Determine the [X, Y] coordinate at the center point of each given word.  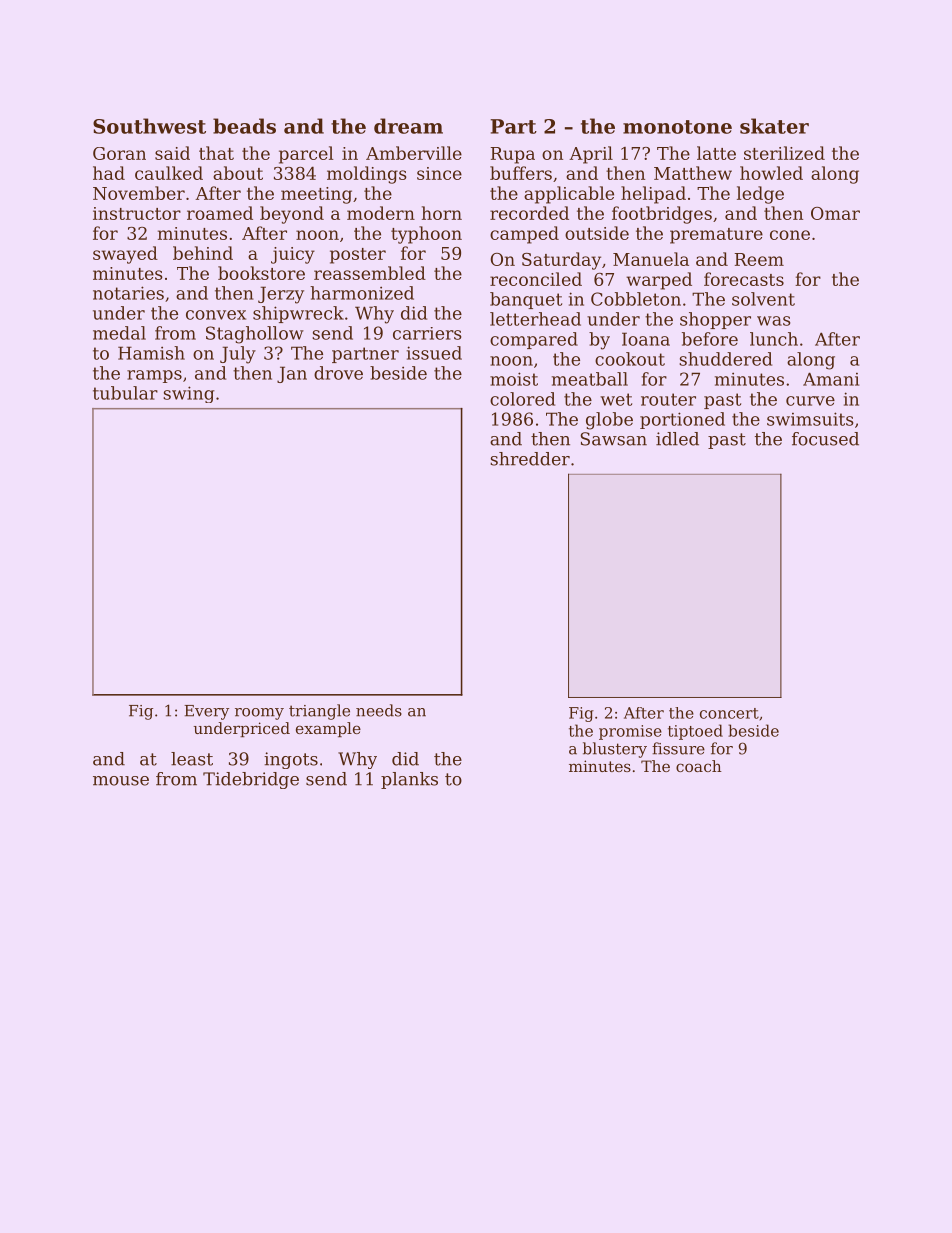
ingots [291, 760]
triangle [319, 712]
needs [379, 710]
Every [206, 712]
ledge [760, 195]
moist [514, 379]
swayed [125, 255]
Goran [119, 153]
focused [825, 439]
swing [189, 394]
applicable [569, 195]
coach [699, 766]
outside [597, 233]
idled [677, 439]
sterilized [784, 153]
